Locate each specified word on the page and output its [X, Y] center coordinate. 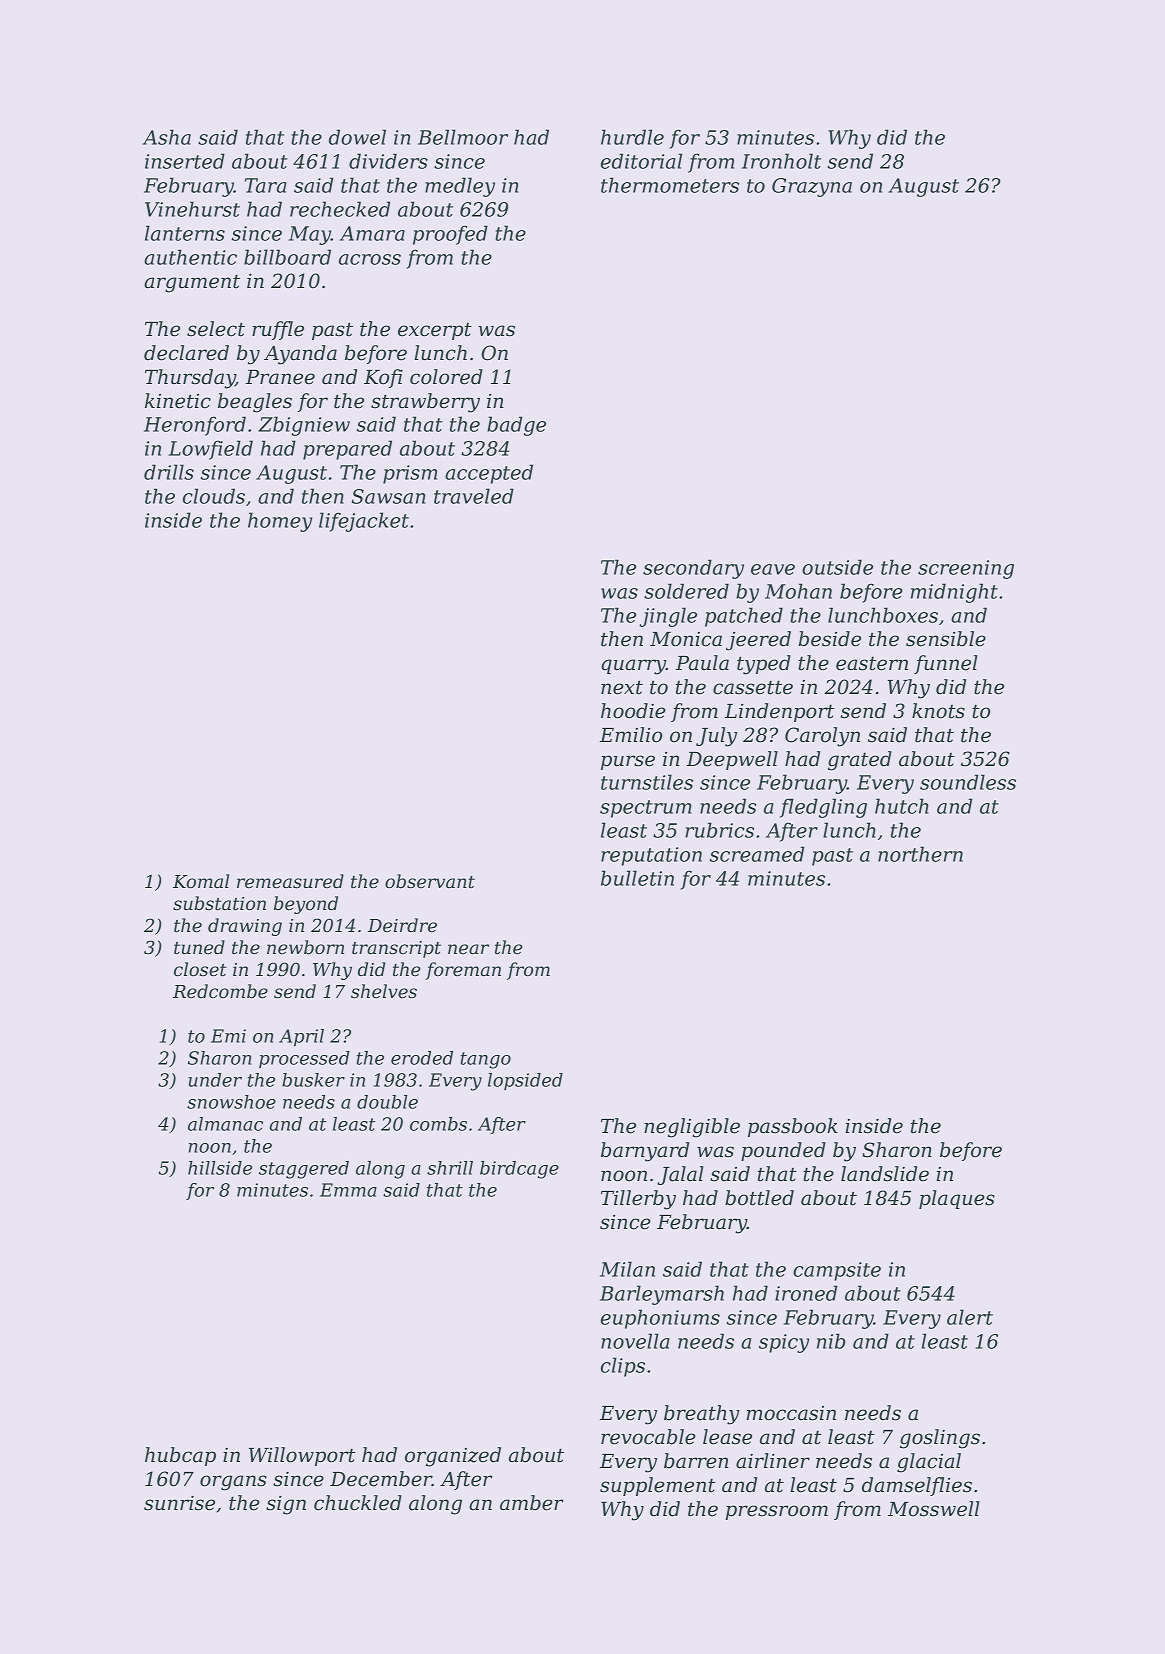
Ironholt [781, 161]
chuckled [358, 1503]
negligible [692, 1128]
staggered [304, 1170]
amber [532, 1503]
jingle [668, 617]
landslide [885, 1174]
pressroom [777, 1512]
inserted [185, 161]
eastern [872, 664]
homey [280, 522]
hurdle [632, 137]
